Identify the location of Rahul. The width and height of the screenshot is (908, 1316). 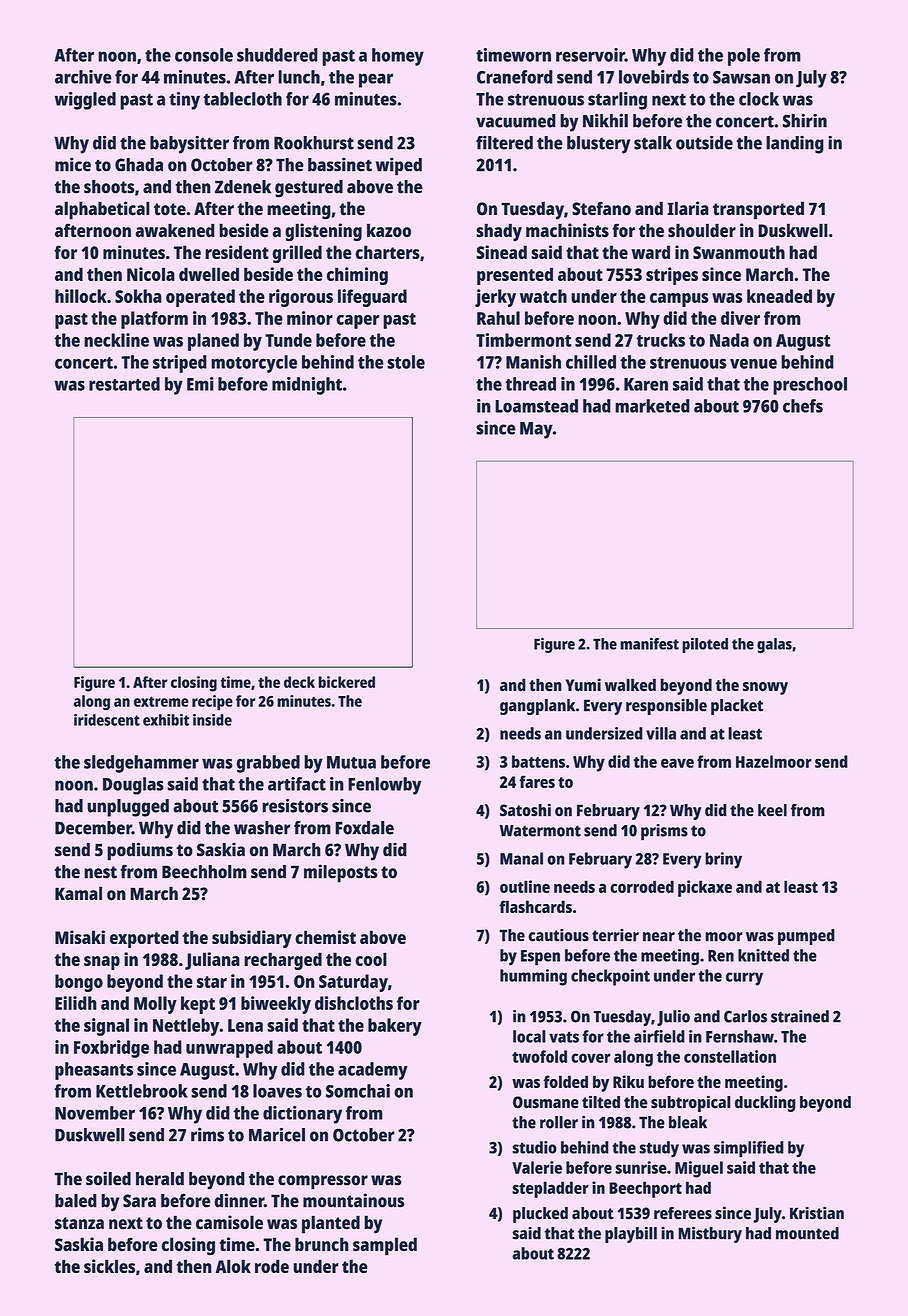
(498, 318).
